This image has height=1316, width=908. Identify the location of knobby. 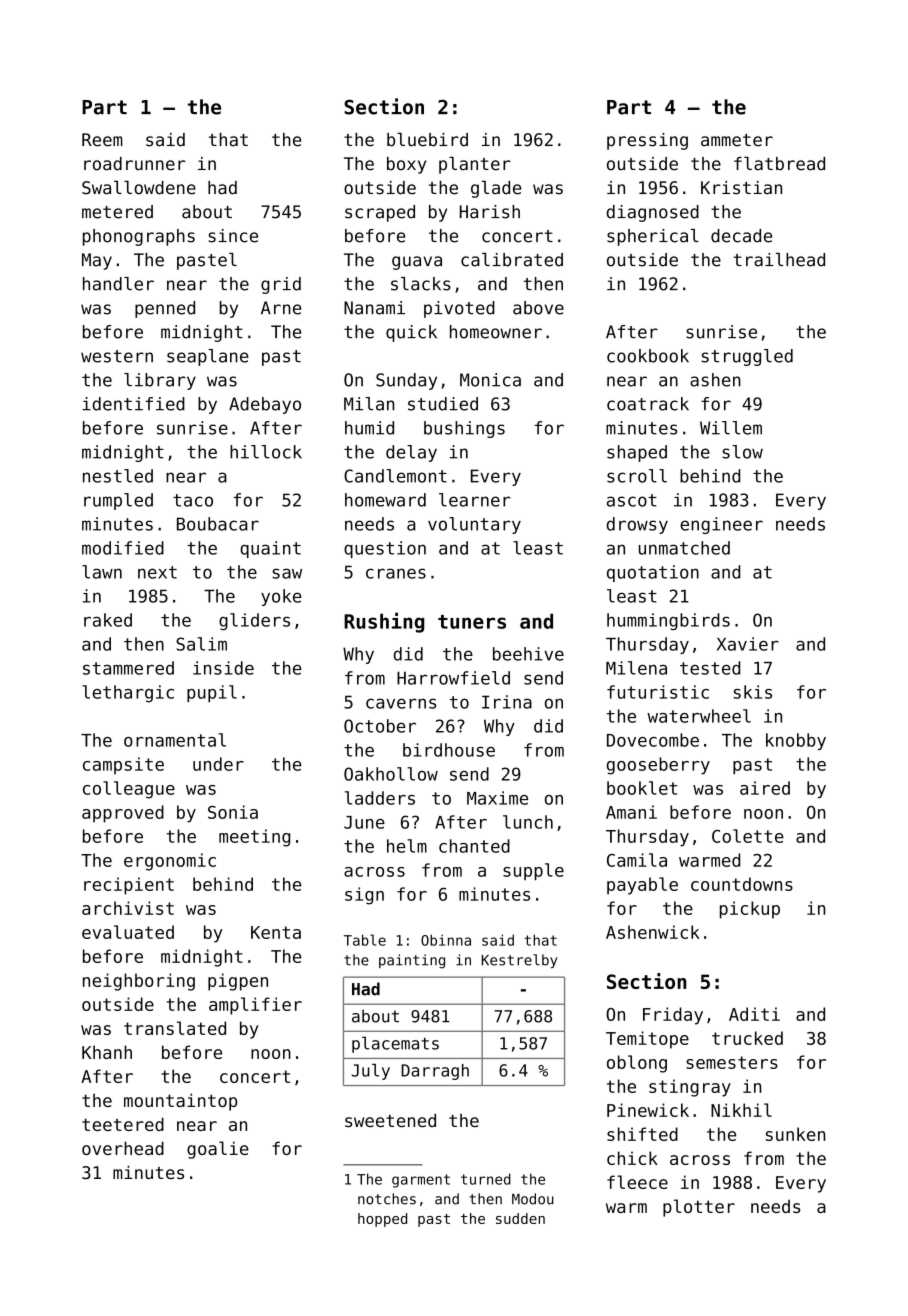
(796, 741).
